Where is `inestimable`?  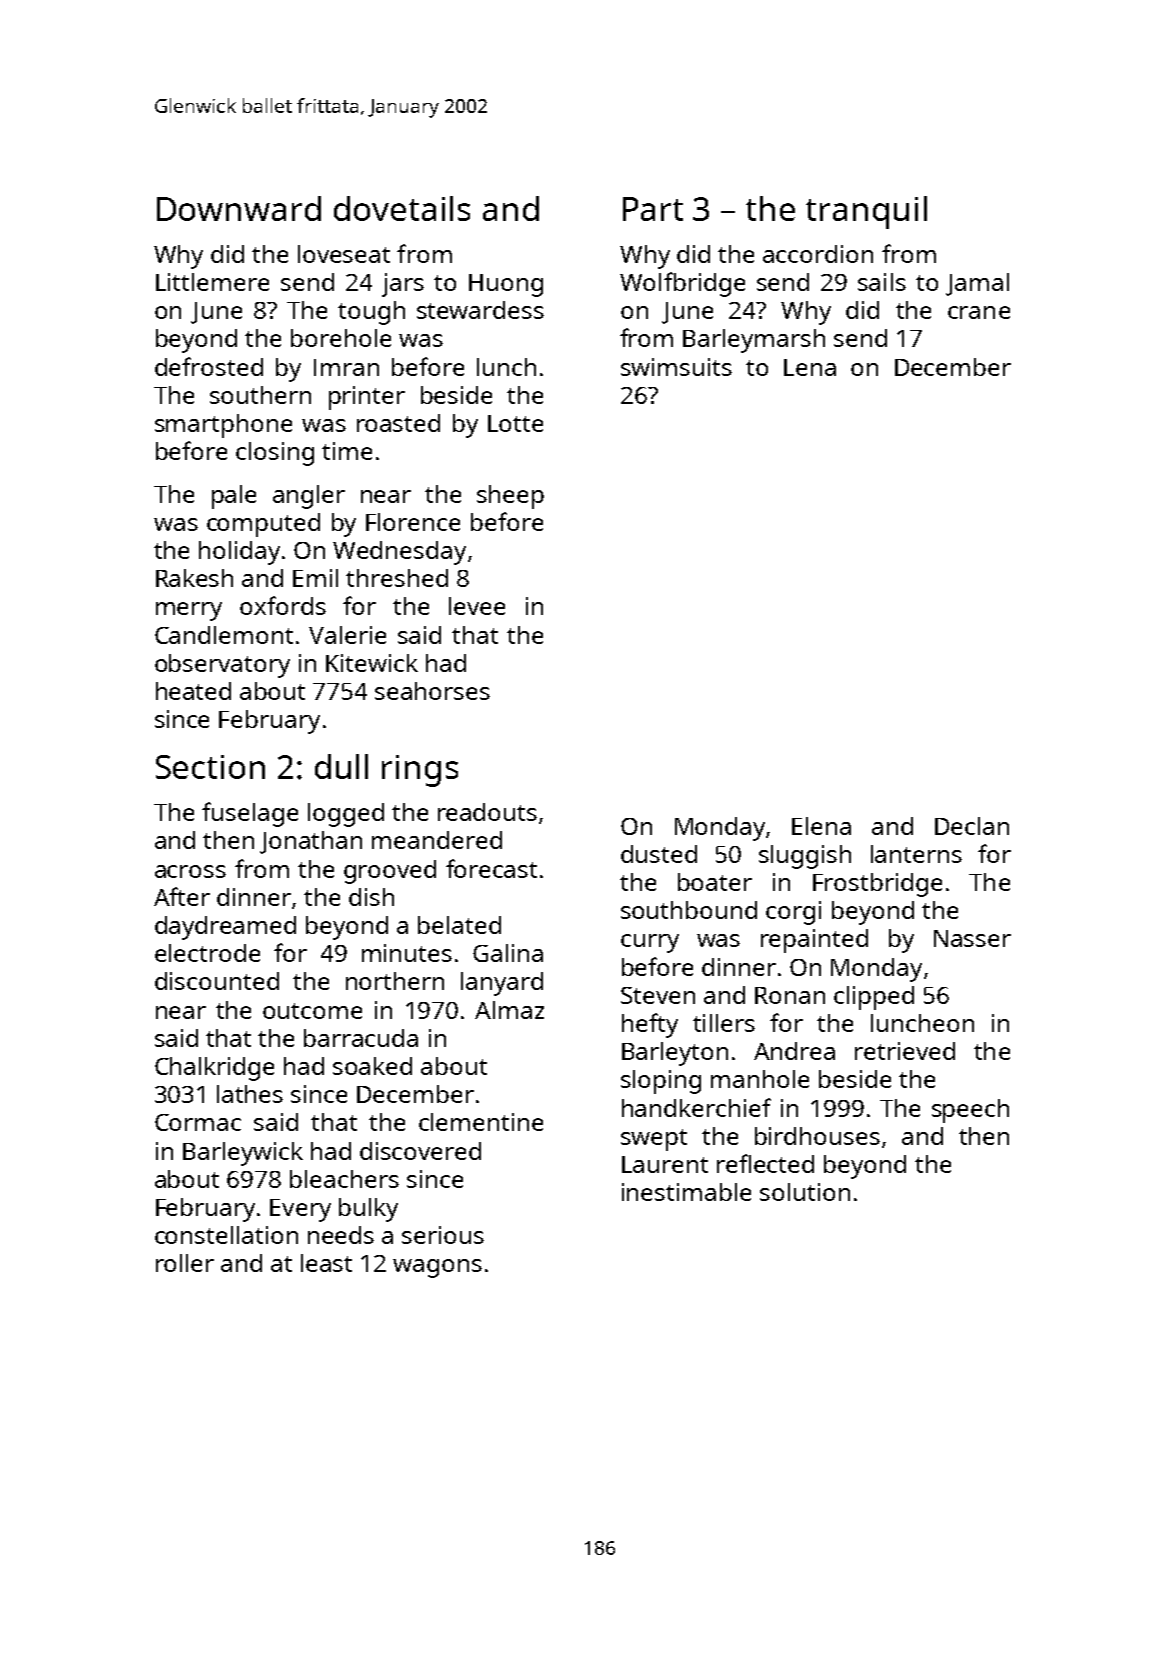 inestimable is located at coordinates (686, 1192).
